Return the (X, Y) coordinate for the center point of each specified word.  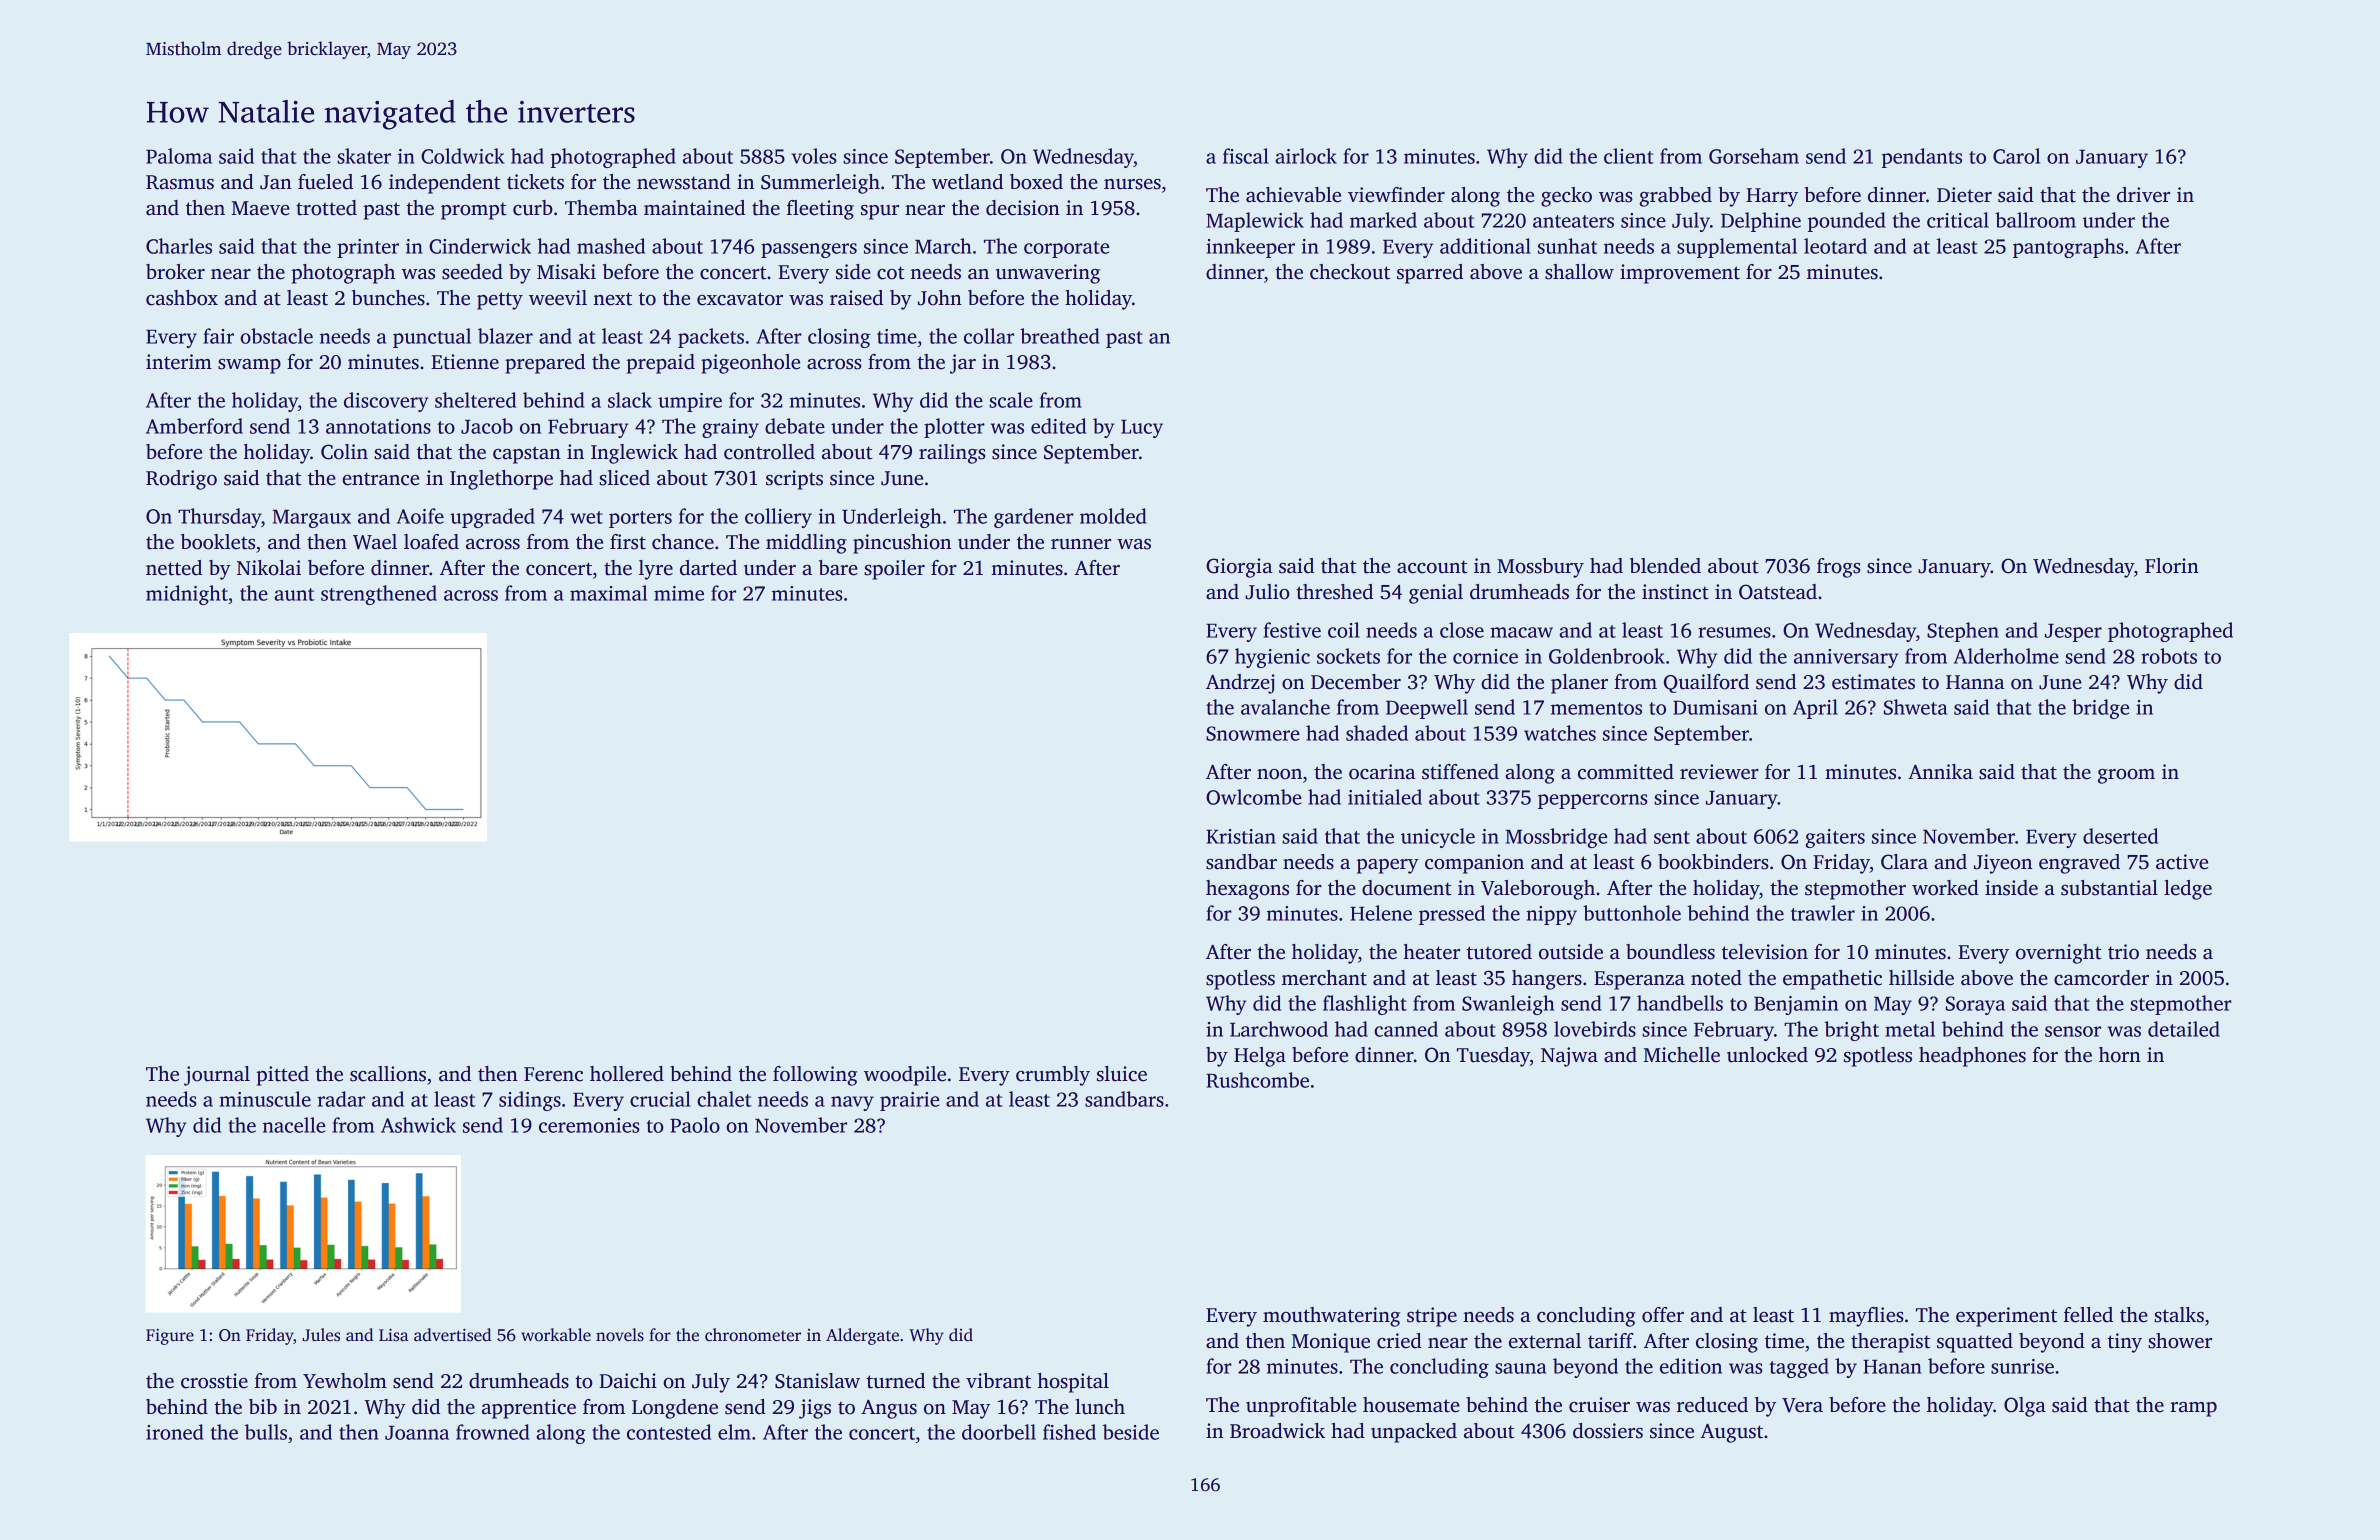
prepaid (660, 364)
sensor (2073, 1031)
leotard (1835, 246)
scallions (388, 1074)
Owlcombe (1254, 797)
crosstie (214, 1381)
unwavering (1048, 274)
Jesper (2073, 633)
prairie (909, 1101)
